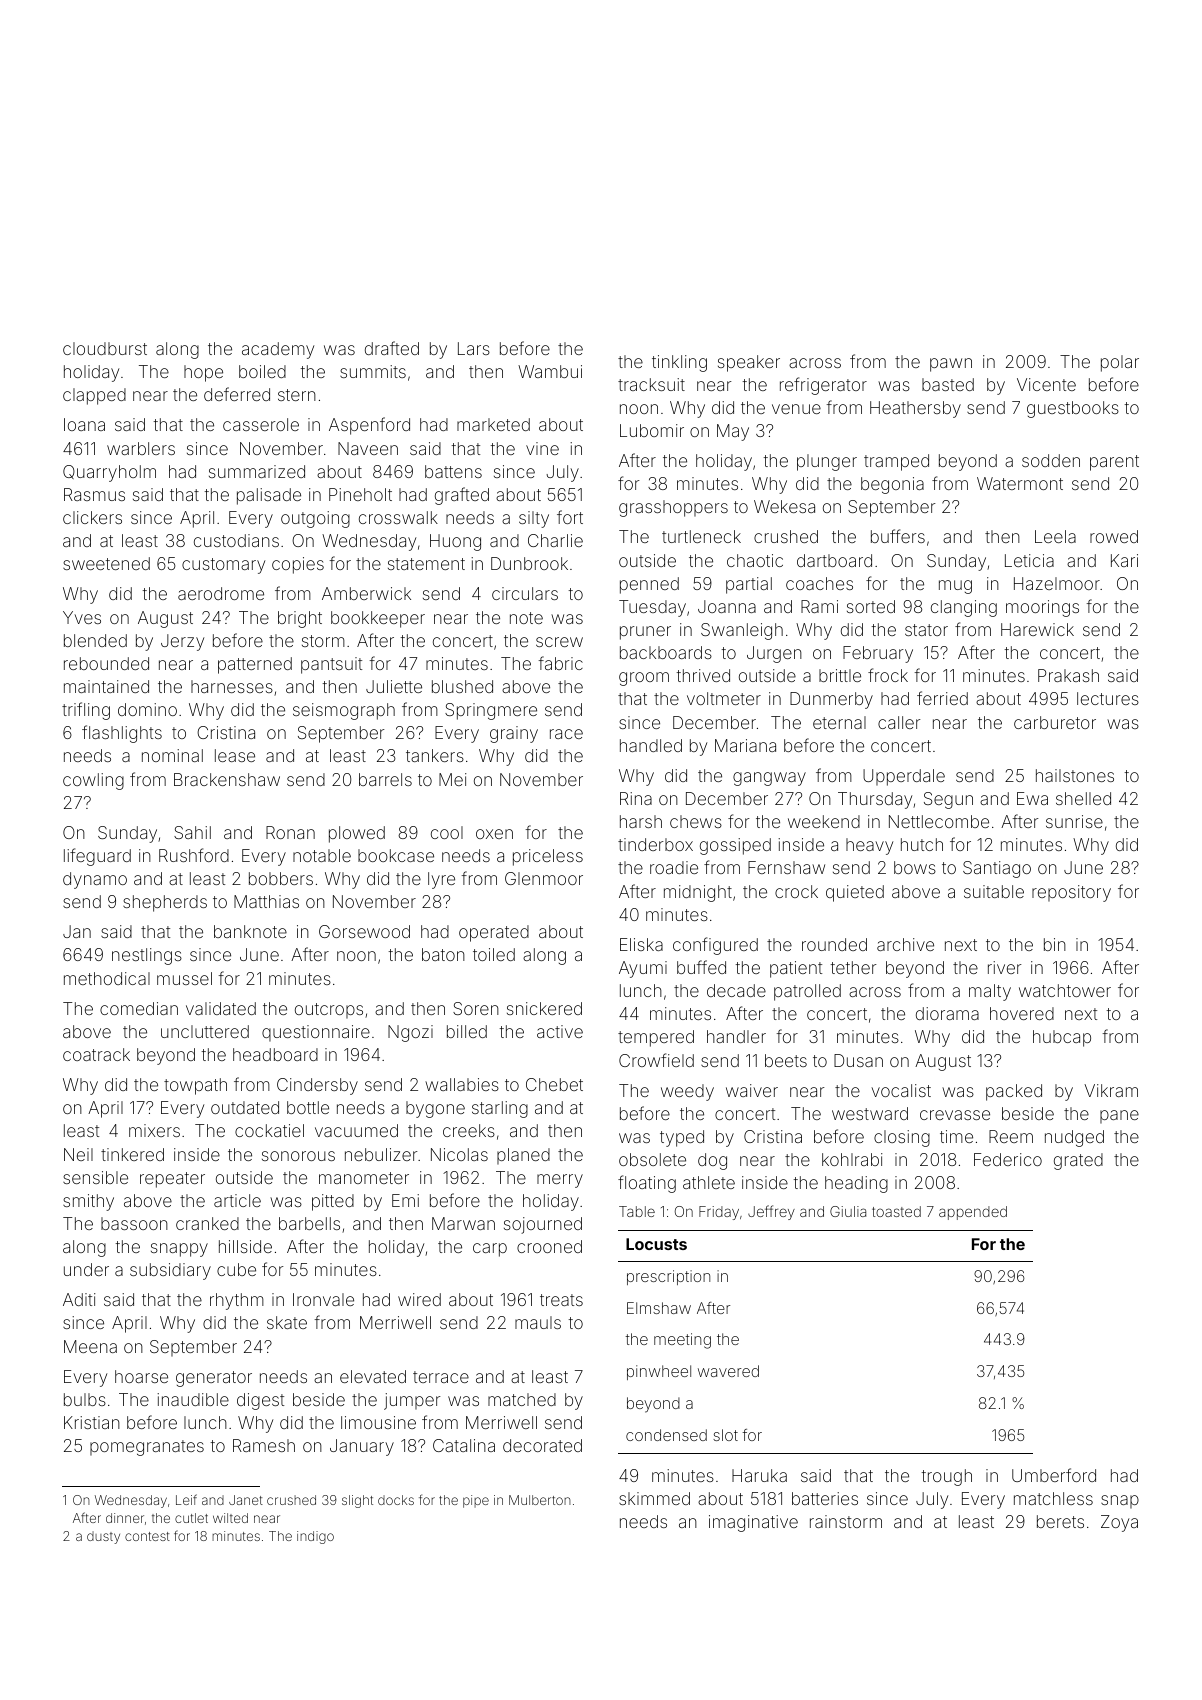 This screenshot has width=1202, height=1700. What do you see at coordinates (462, 496) in the screenshot?
I see `grafted` at bounding box center [462, 496].
